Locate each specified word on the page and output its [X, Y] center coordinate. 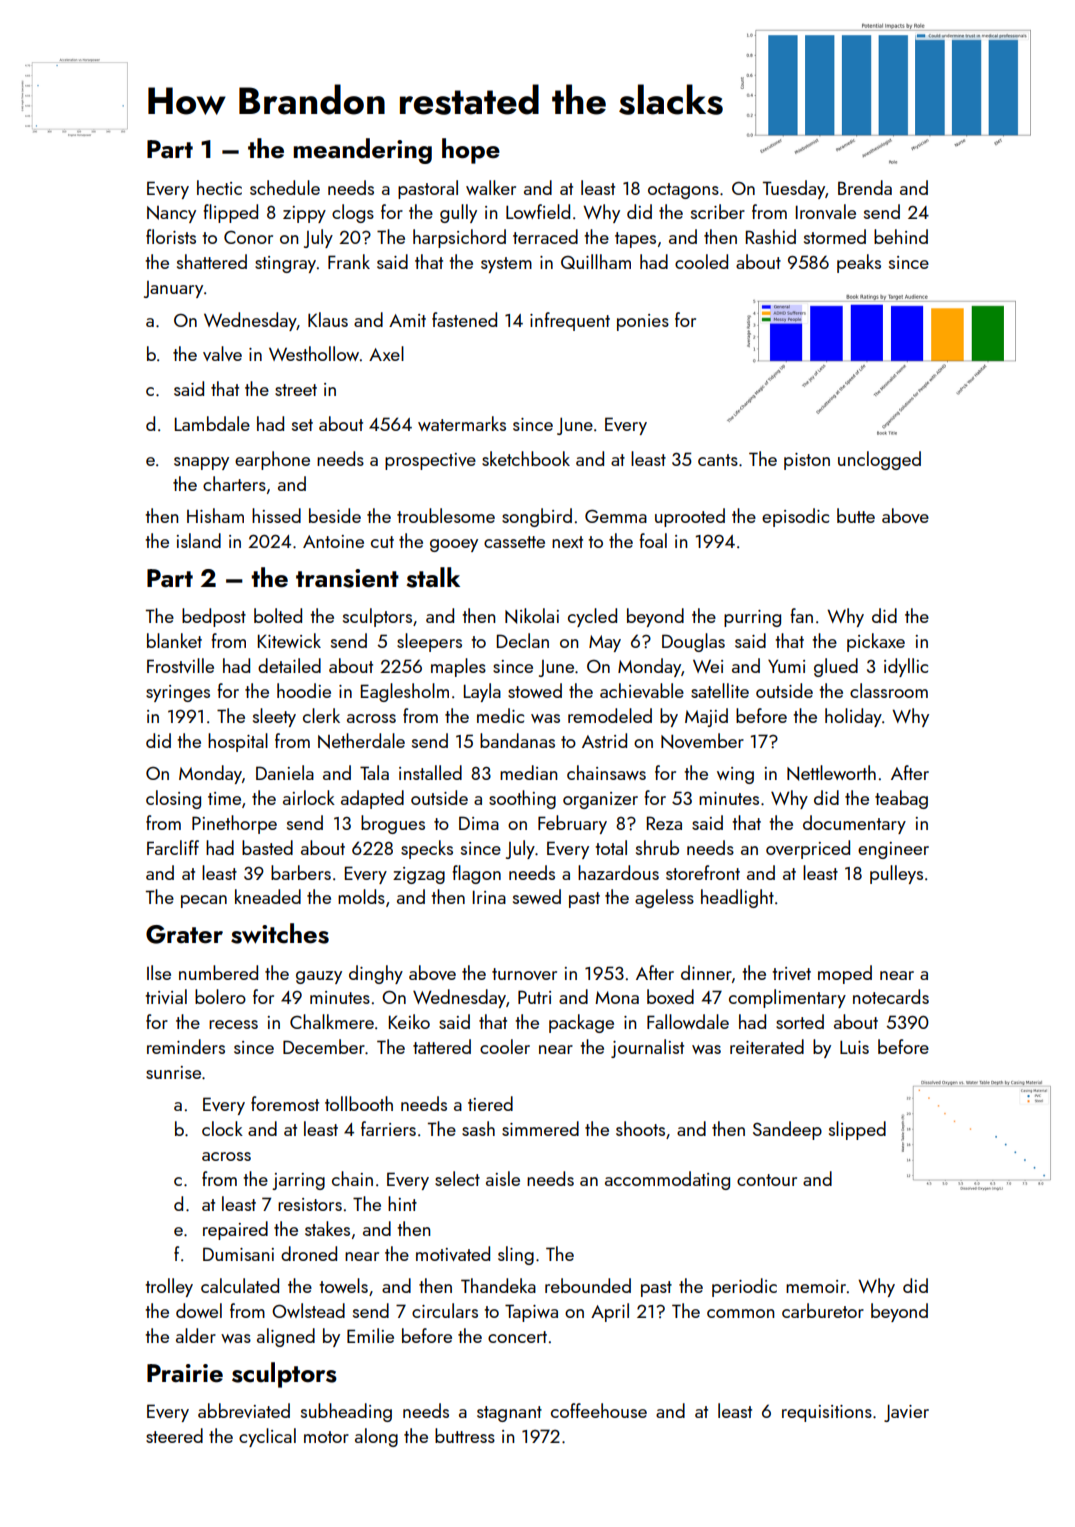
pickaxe [876, 642]
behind [901, 236]
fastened [464, 319]
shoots [640, 1128]
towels [343, 1285]
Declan [523, 640]
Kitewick [289, 640]
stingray [285, 264]
